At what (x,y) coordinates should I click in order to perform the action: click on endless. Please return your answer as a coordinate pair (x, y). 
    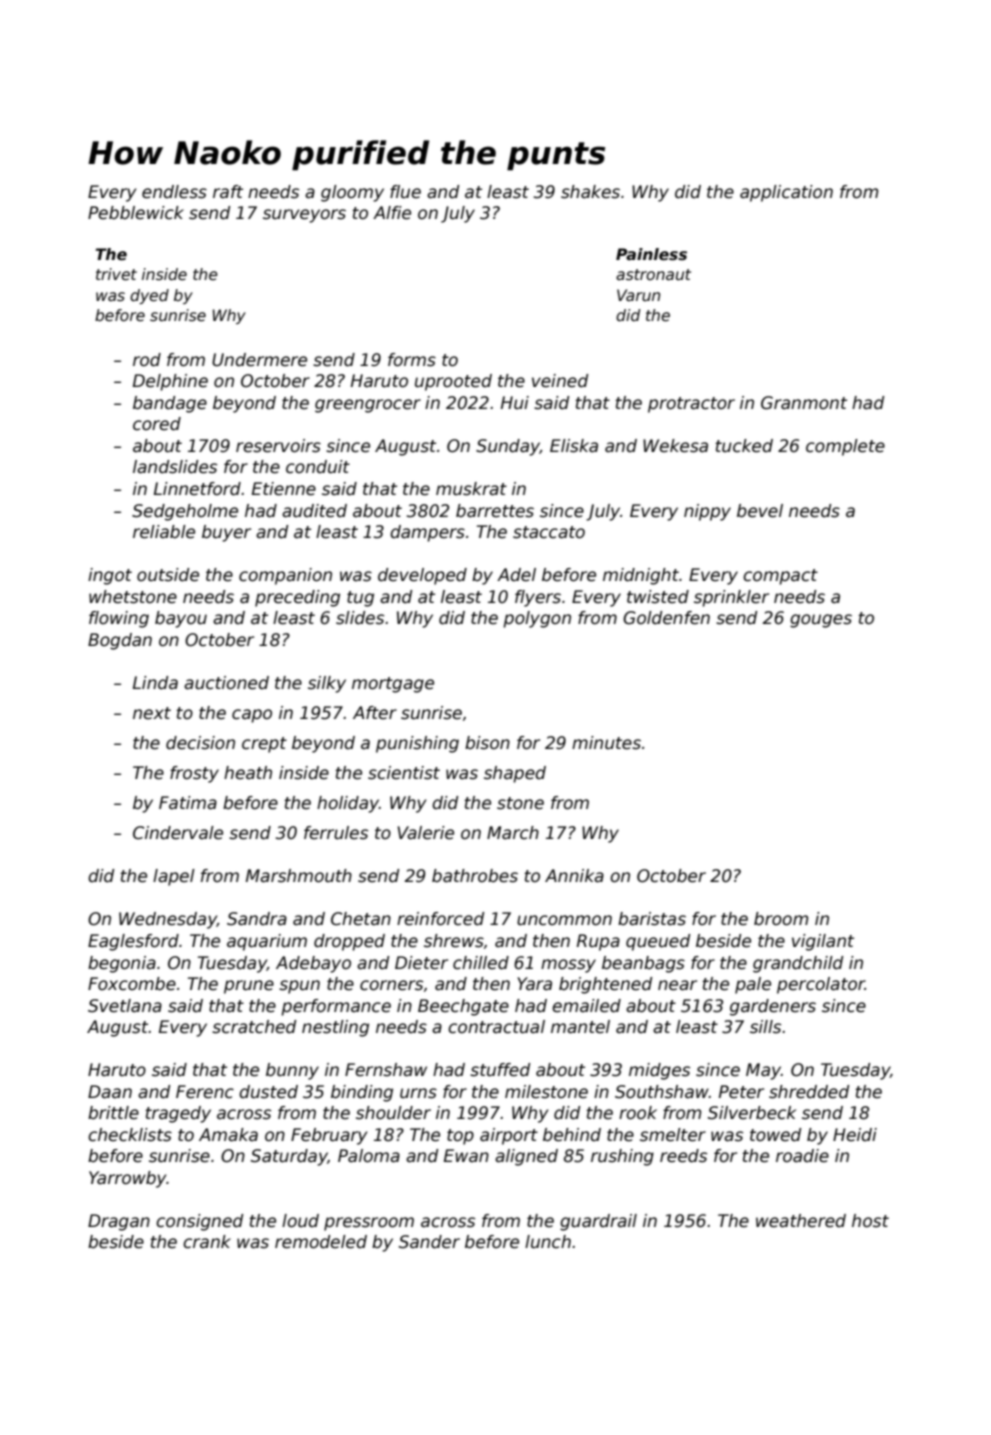
    Looking at the image, I should click on (174, 192).
